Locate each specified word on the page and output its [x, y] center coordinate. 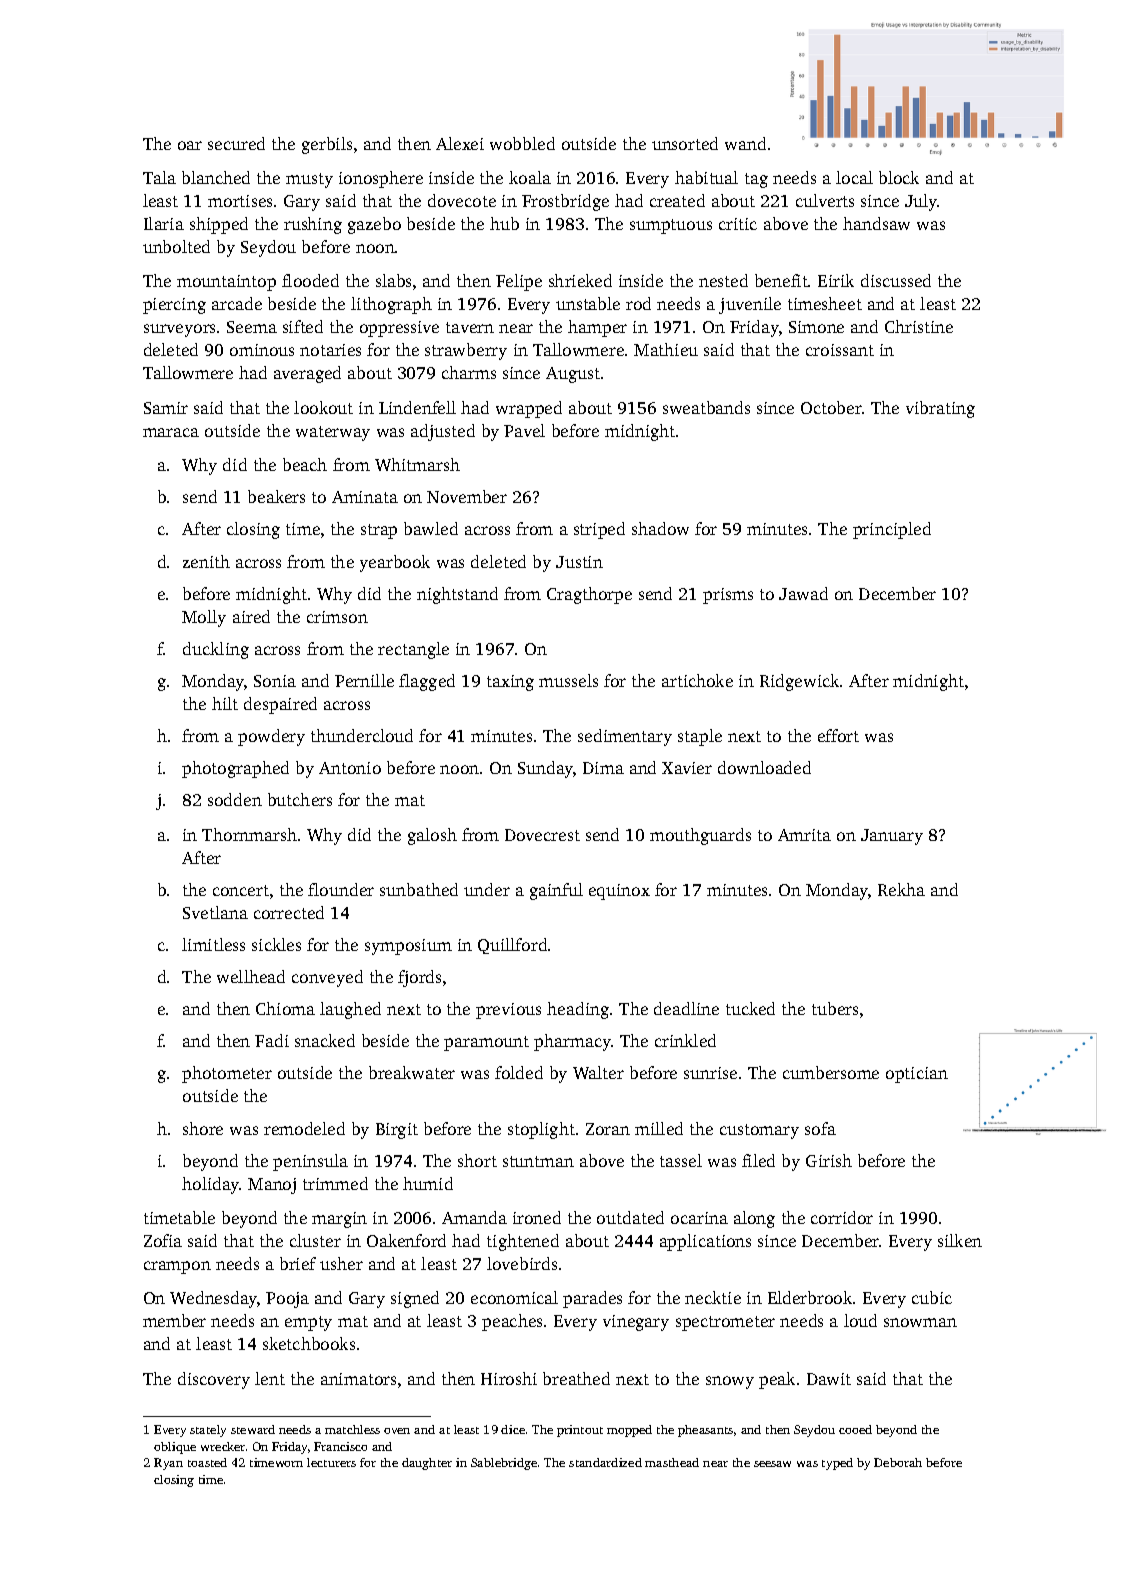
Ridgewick [799, 682]
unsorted [685, 143]
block [899, 177]
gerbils [327, 145]
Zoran [608, 1129]
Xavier [687, 768]
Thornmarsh [249, 834]
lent [270, 1378]
